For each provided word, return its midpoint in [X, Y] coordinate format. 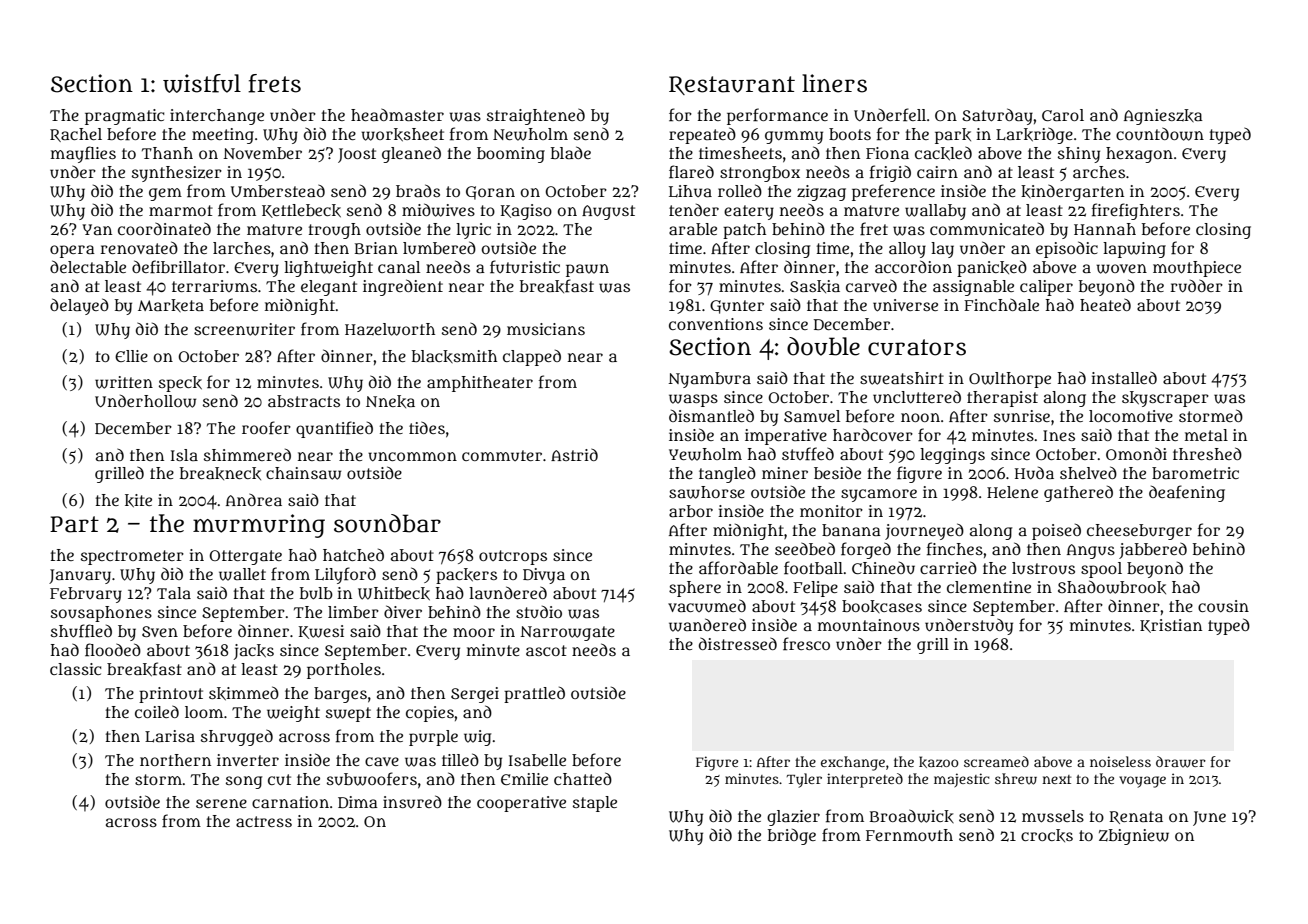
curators [917, 347]
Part [74, 524]
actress [264, 821]
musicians [546, 329]
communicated [987, 228]
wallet [242, 574]
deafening [1187, 493]
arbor [691, 511]
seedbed [805, 548]
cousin [1223, 606]
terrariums [214, 286]
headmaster [397, 114]
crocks [1047, 835]
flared [691, 172]
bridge [792, 836]
